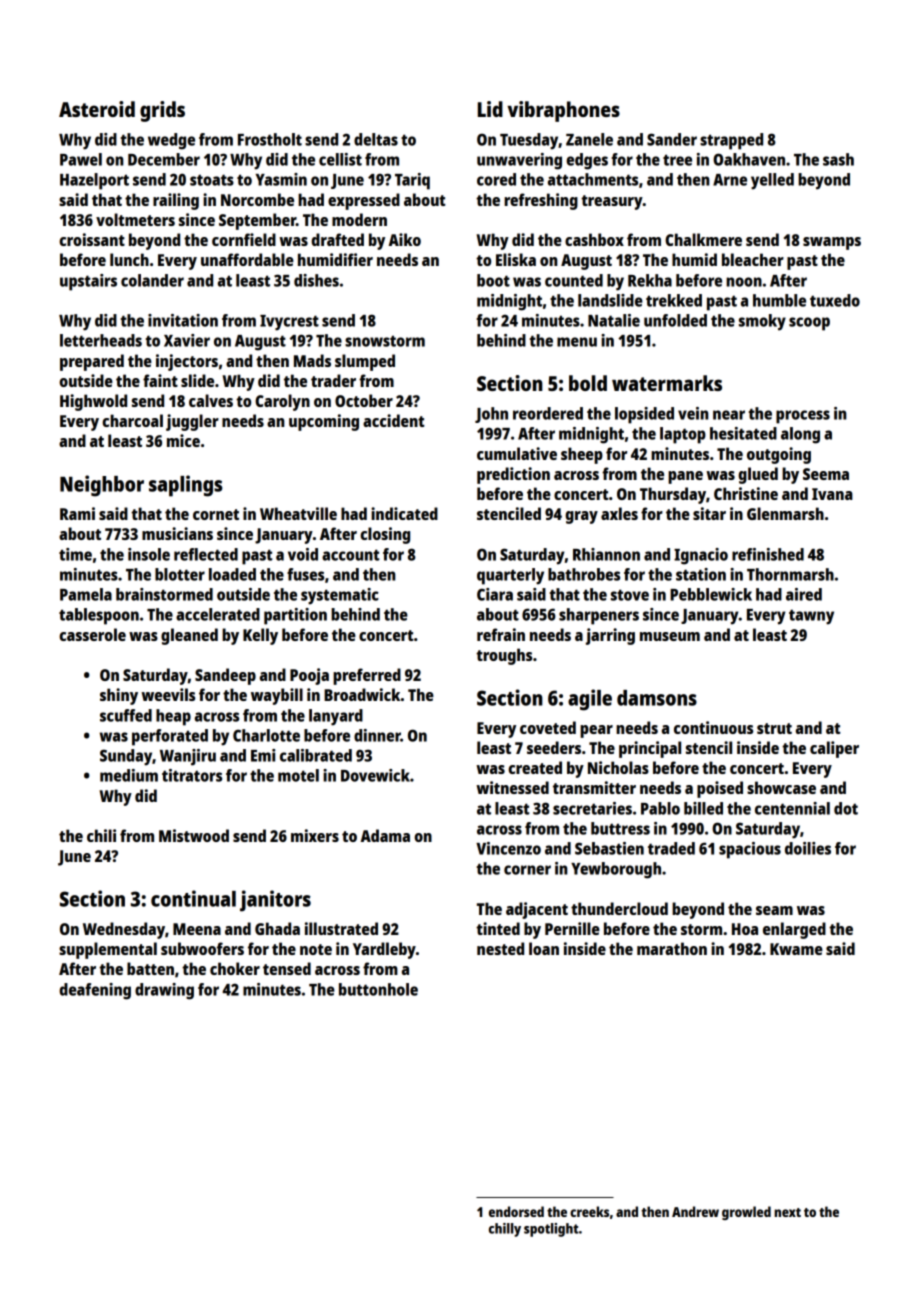 This image has width=924, height=1314. Describe the element at coordinates (364, 400) in the image. I see `October` at that location.
